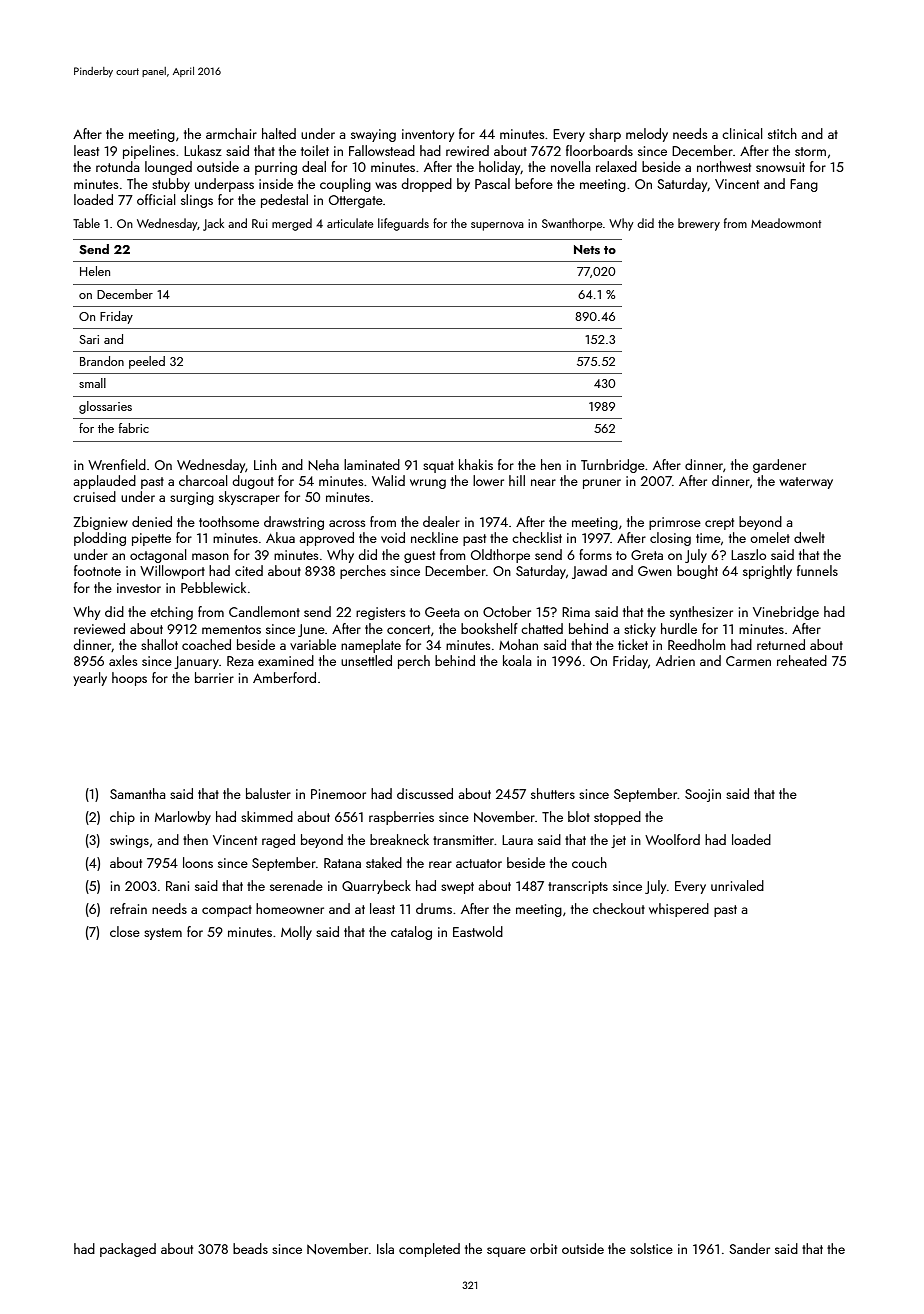  Describe the element at coordinates (589, 572) in the screenshot. I see `Jawad` at that location.
